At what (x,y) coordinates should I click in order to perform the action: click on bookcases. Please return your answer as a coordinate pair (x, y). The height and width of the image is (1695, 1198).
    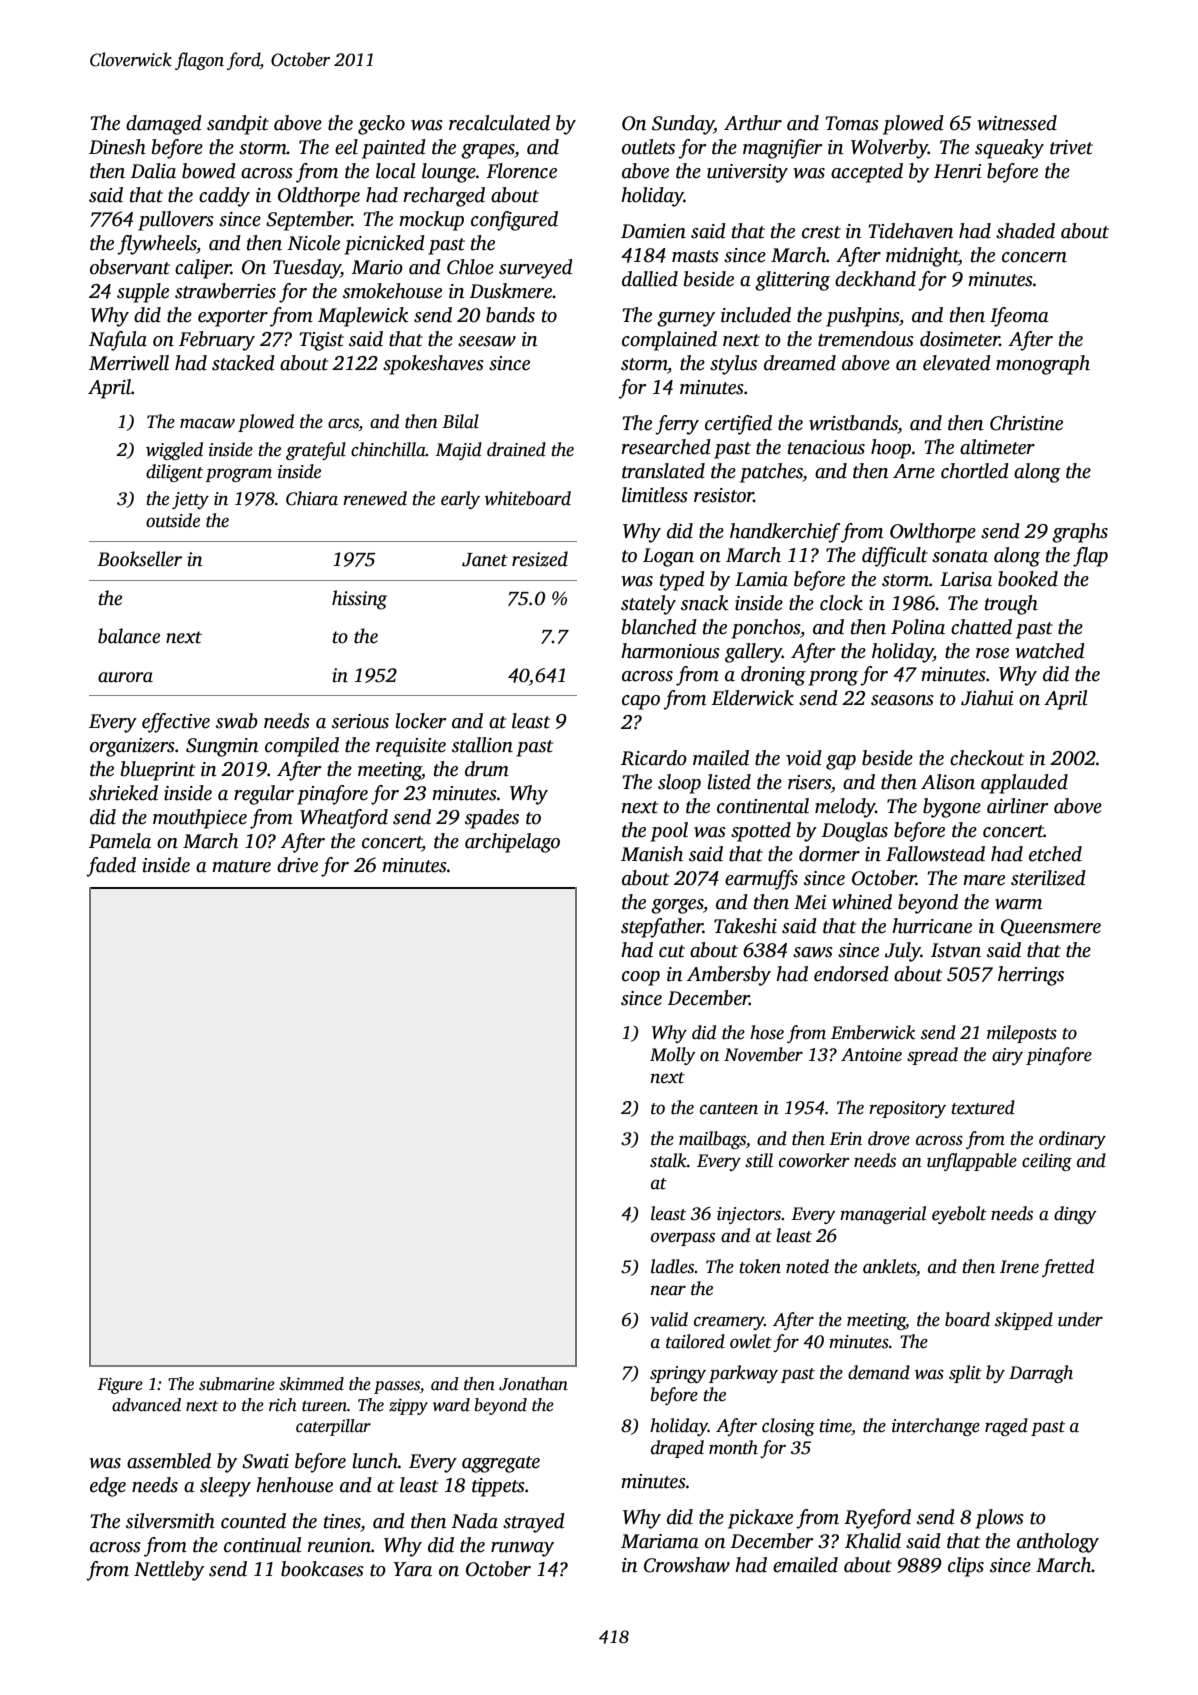
    Looking at the image, I should click on (322, 1569).
